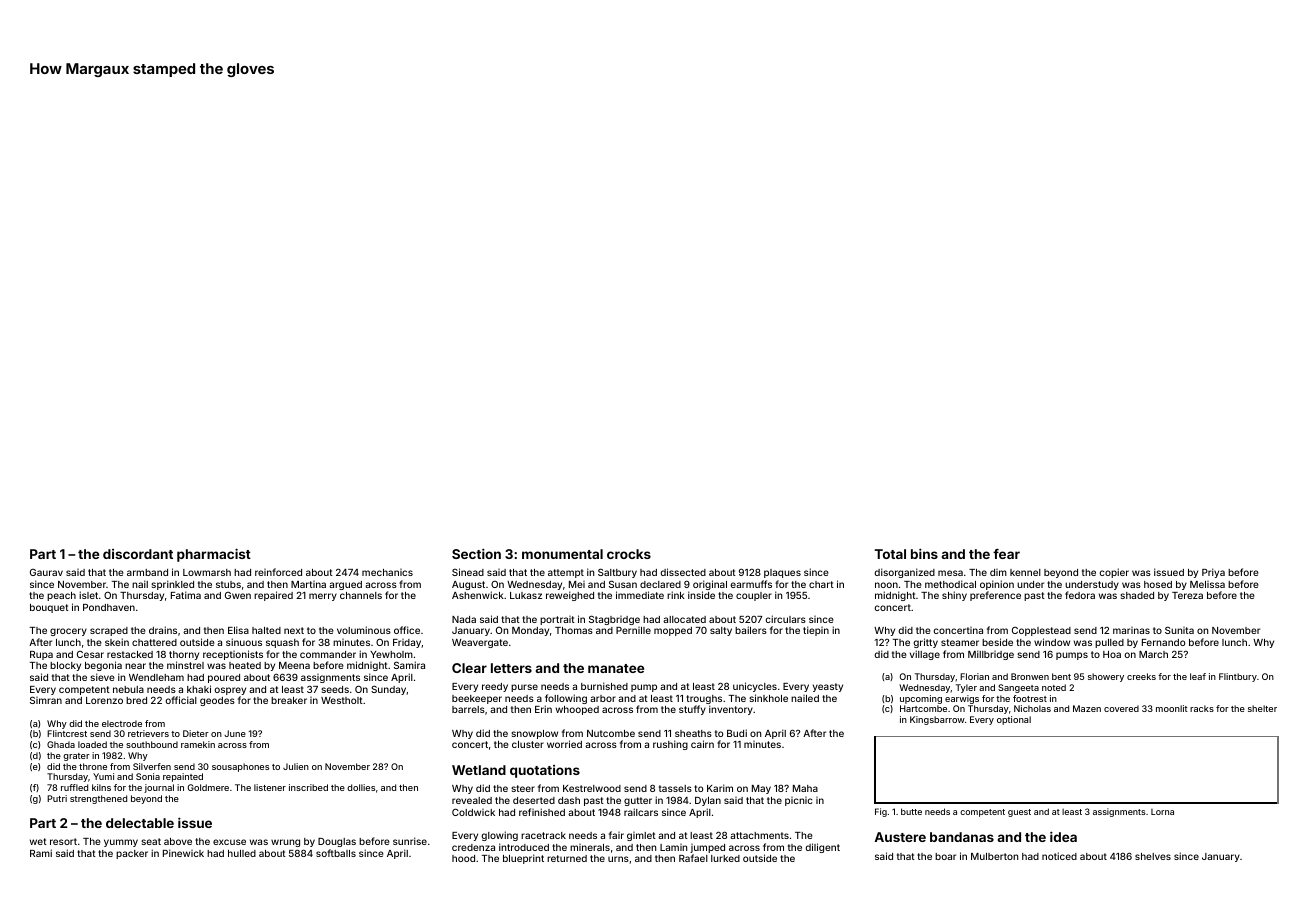  Describe the element at coordinates (1054, 687) in the page. I see `noted` at that location.
